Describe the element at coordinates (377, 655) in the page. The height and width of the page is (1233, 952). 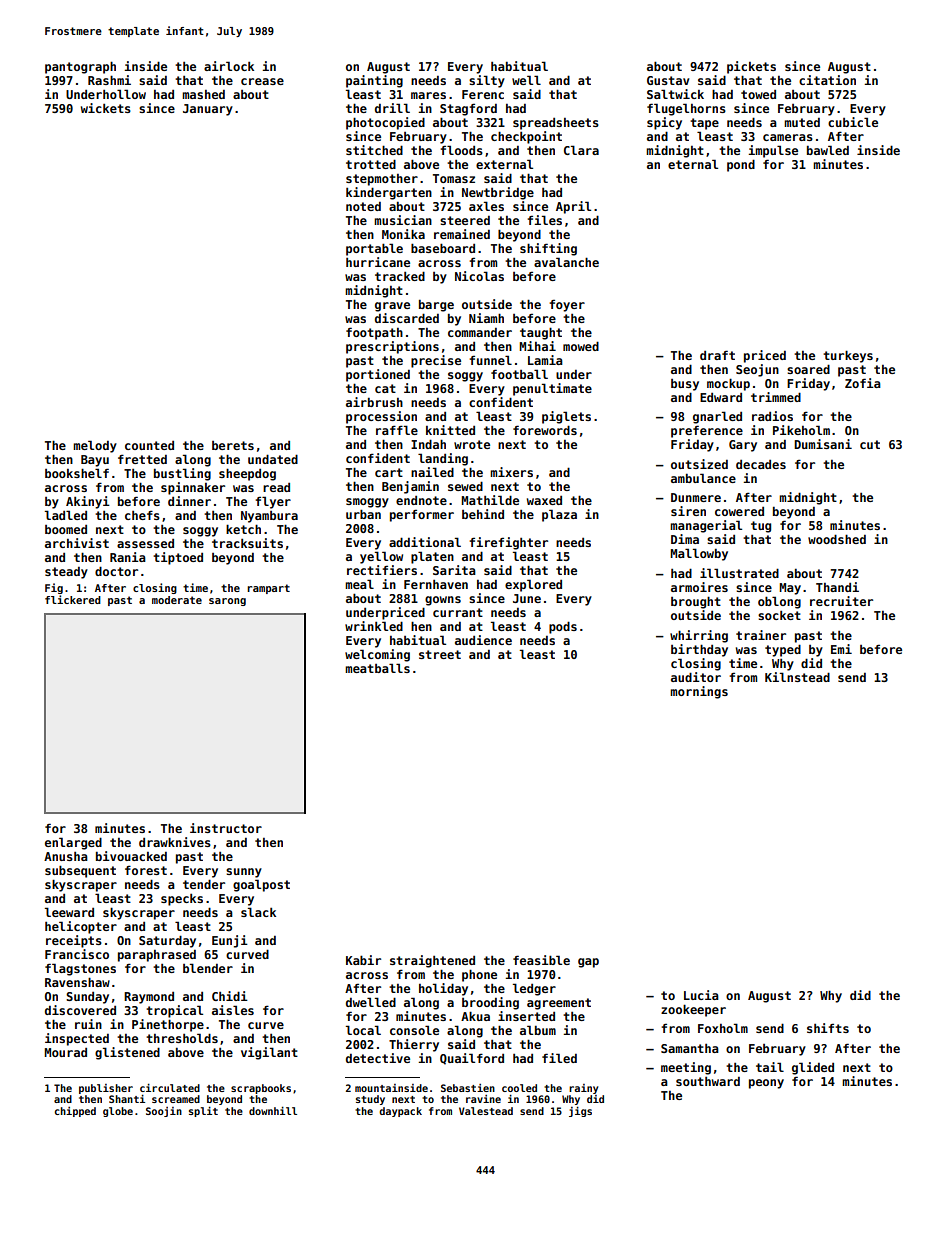
I see `welcoming` at that location.
